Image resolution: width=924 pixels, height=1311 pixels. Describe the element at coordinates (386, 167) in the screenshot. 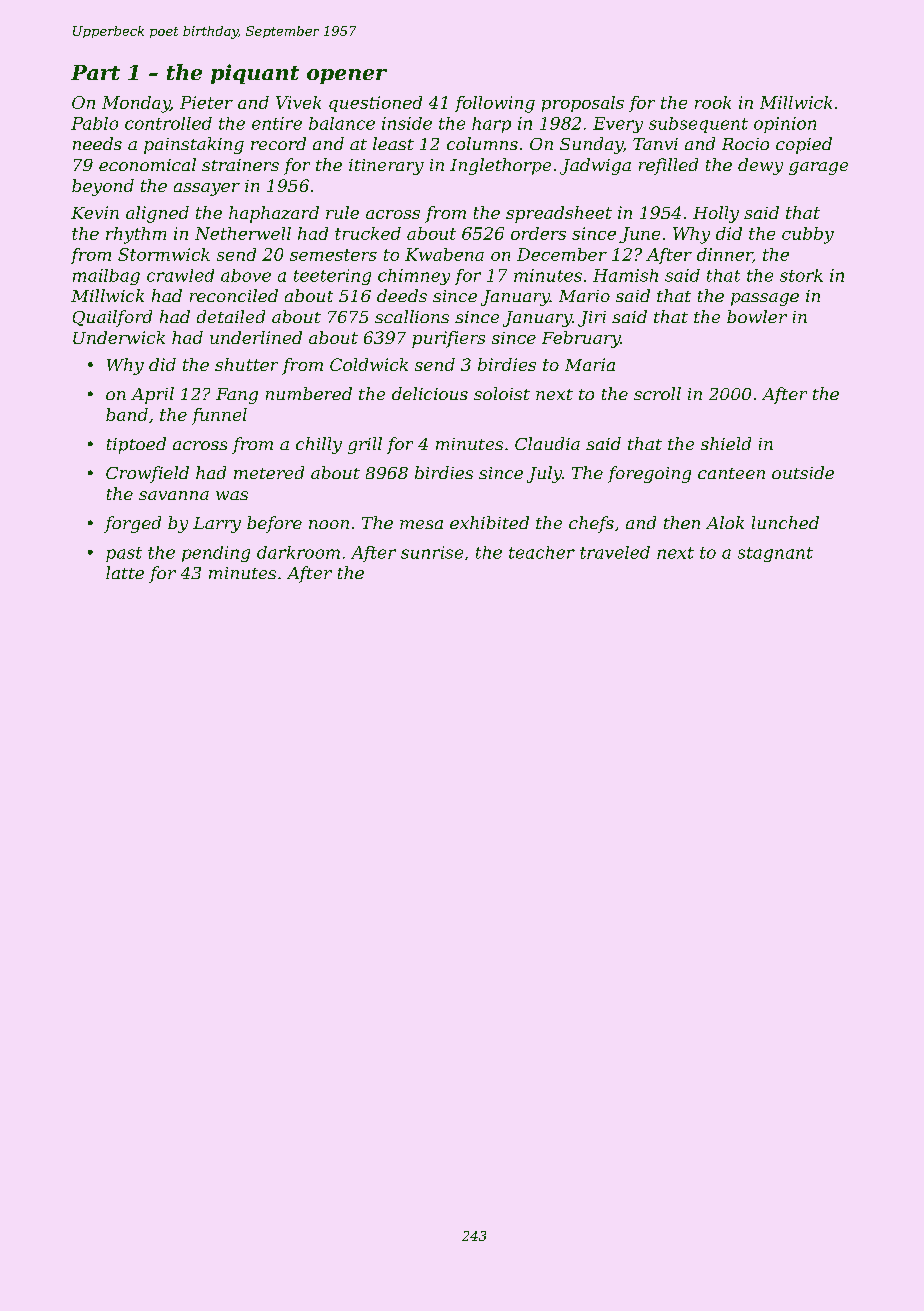

I see `itinerary` at that location.
